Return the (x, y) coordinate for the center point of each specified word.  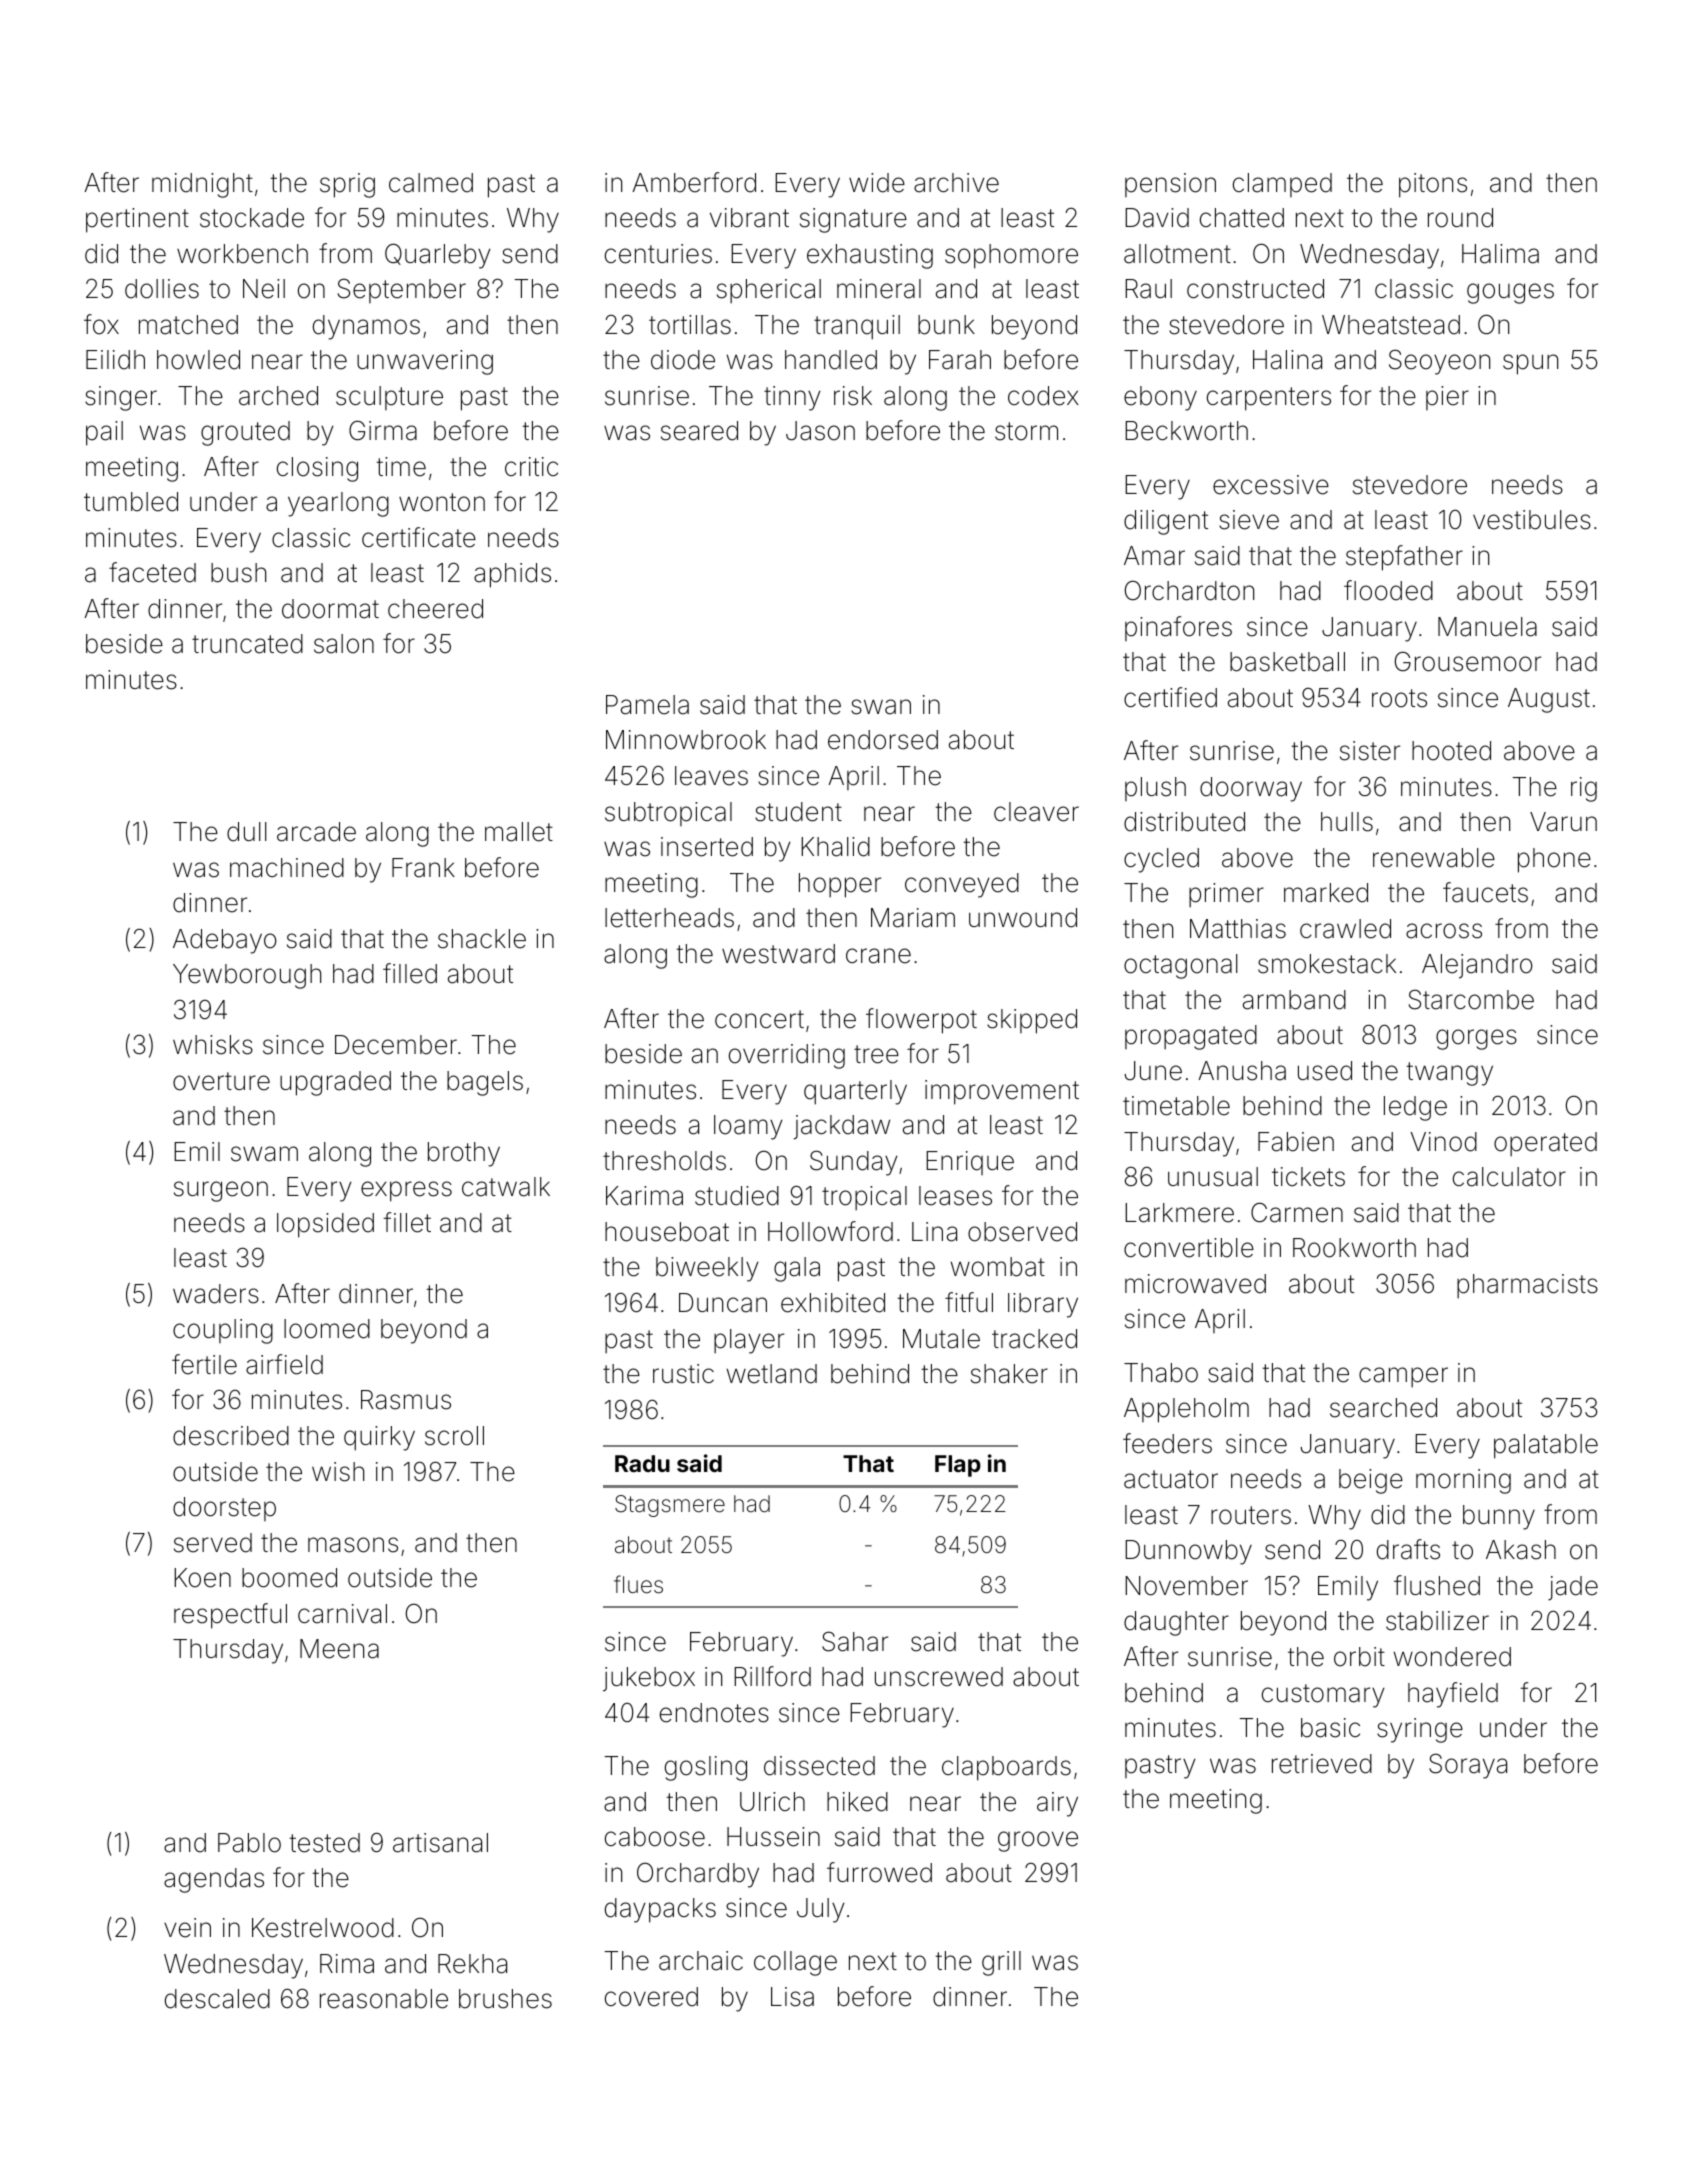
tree (876, 1054)
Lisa (792, 1997)
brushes (505, 1999)
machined (287, 868)
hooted (1451, 751)
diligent (1166, 522)
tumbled (131, 502)
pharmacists (1527, 1286)
